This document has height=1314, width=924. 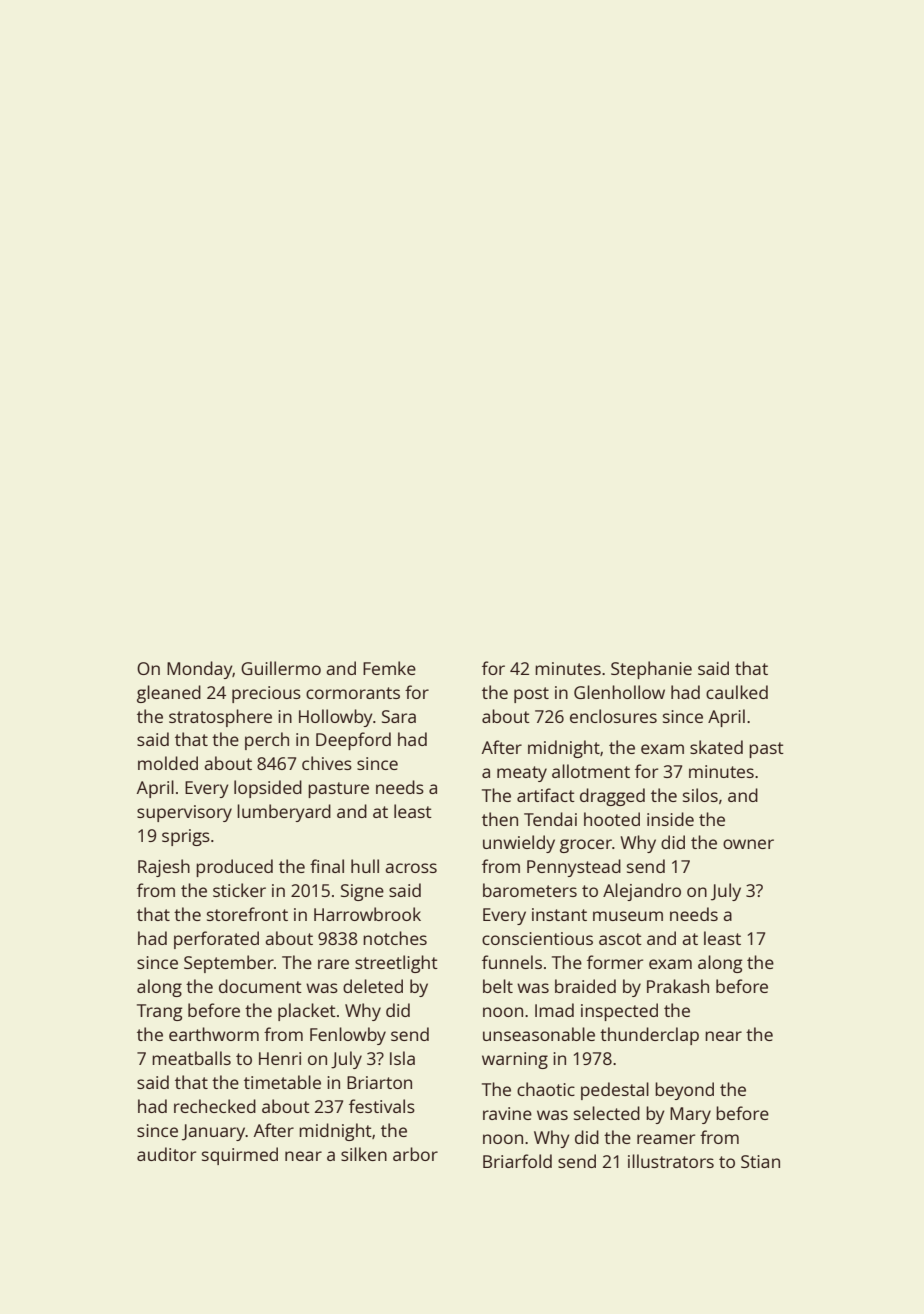 What do you see at coordinates (678, 986) in the document?
I see `Prakash` at bounding box center [678, 986].
